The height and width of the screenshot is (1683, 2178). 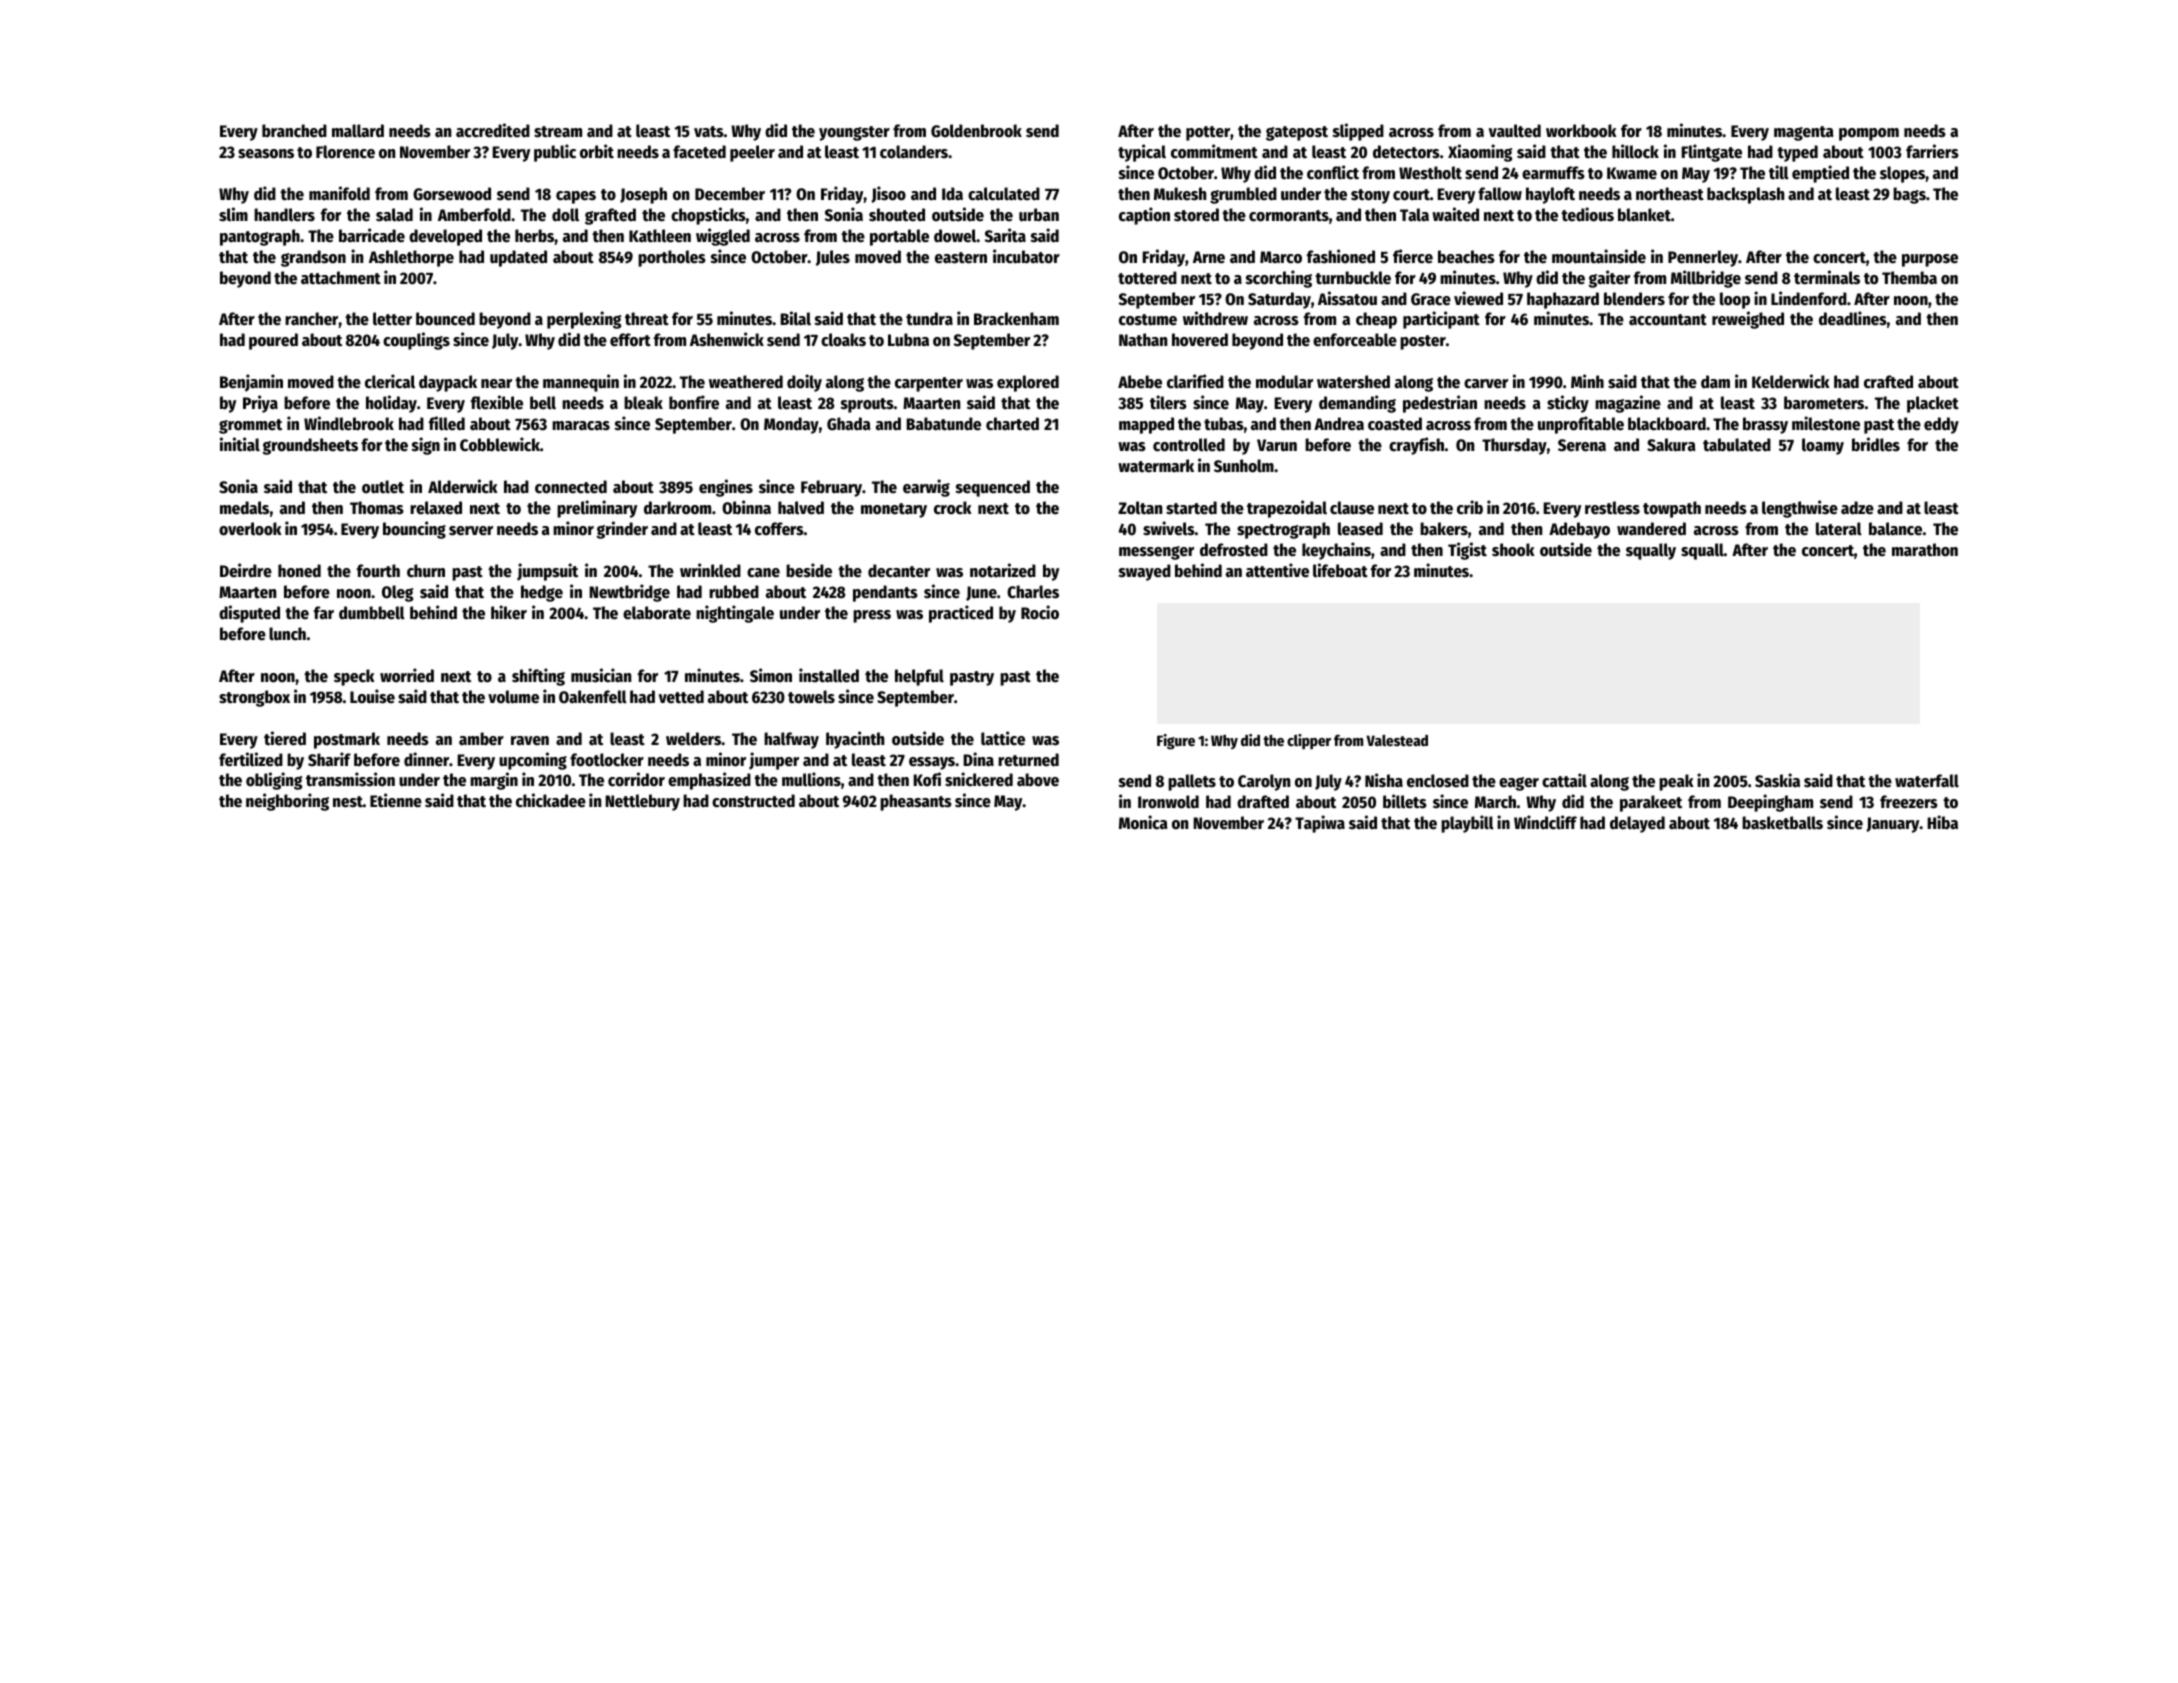 What do you see at coordinates (643, 403) in the screenshot?
I see `bleak` at bounding box center [643, 403].
